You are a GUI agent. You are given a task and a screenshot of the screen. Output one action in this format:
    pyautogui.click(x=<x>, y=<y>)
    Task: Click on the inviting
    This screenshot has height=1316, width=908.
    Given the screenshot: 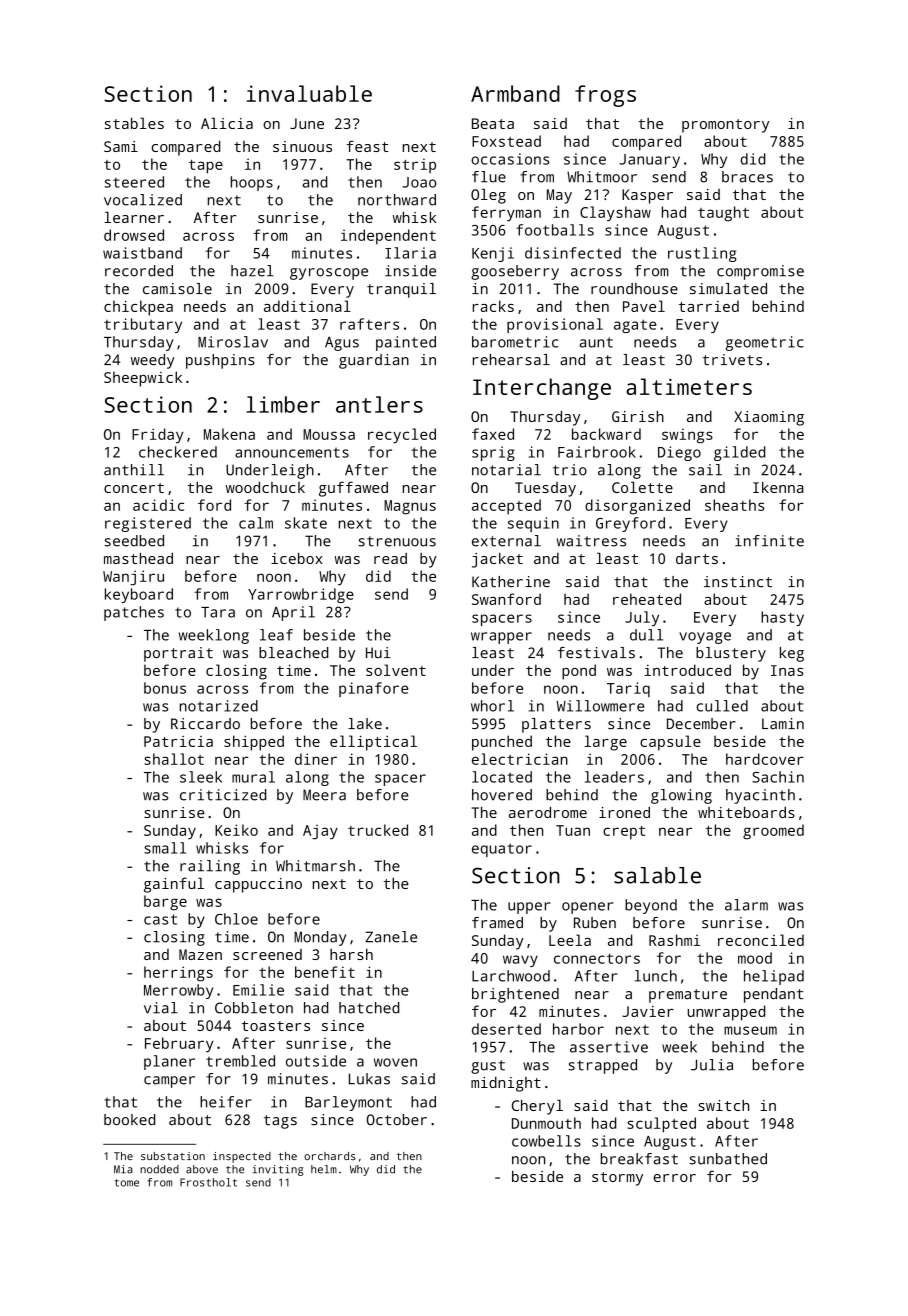 What is the action you would take?
    pyautogui.click(x=278, y=1170)
